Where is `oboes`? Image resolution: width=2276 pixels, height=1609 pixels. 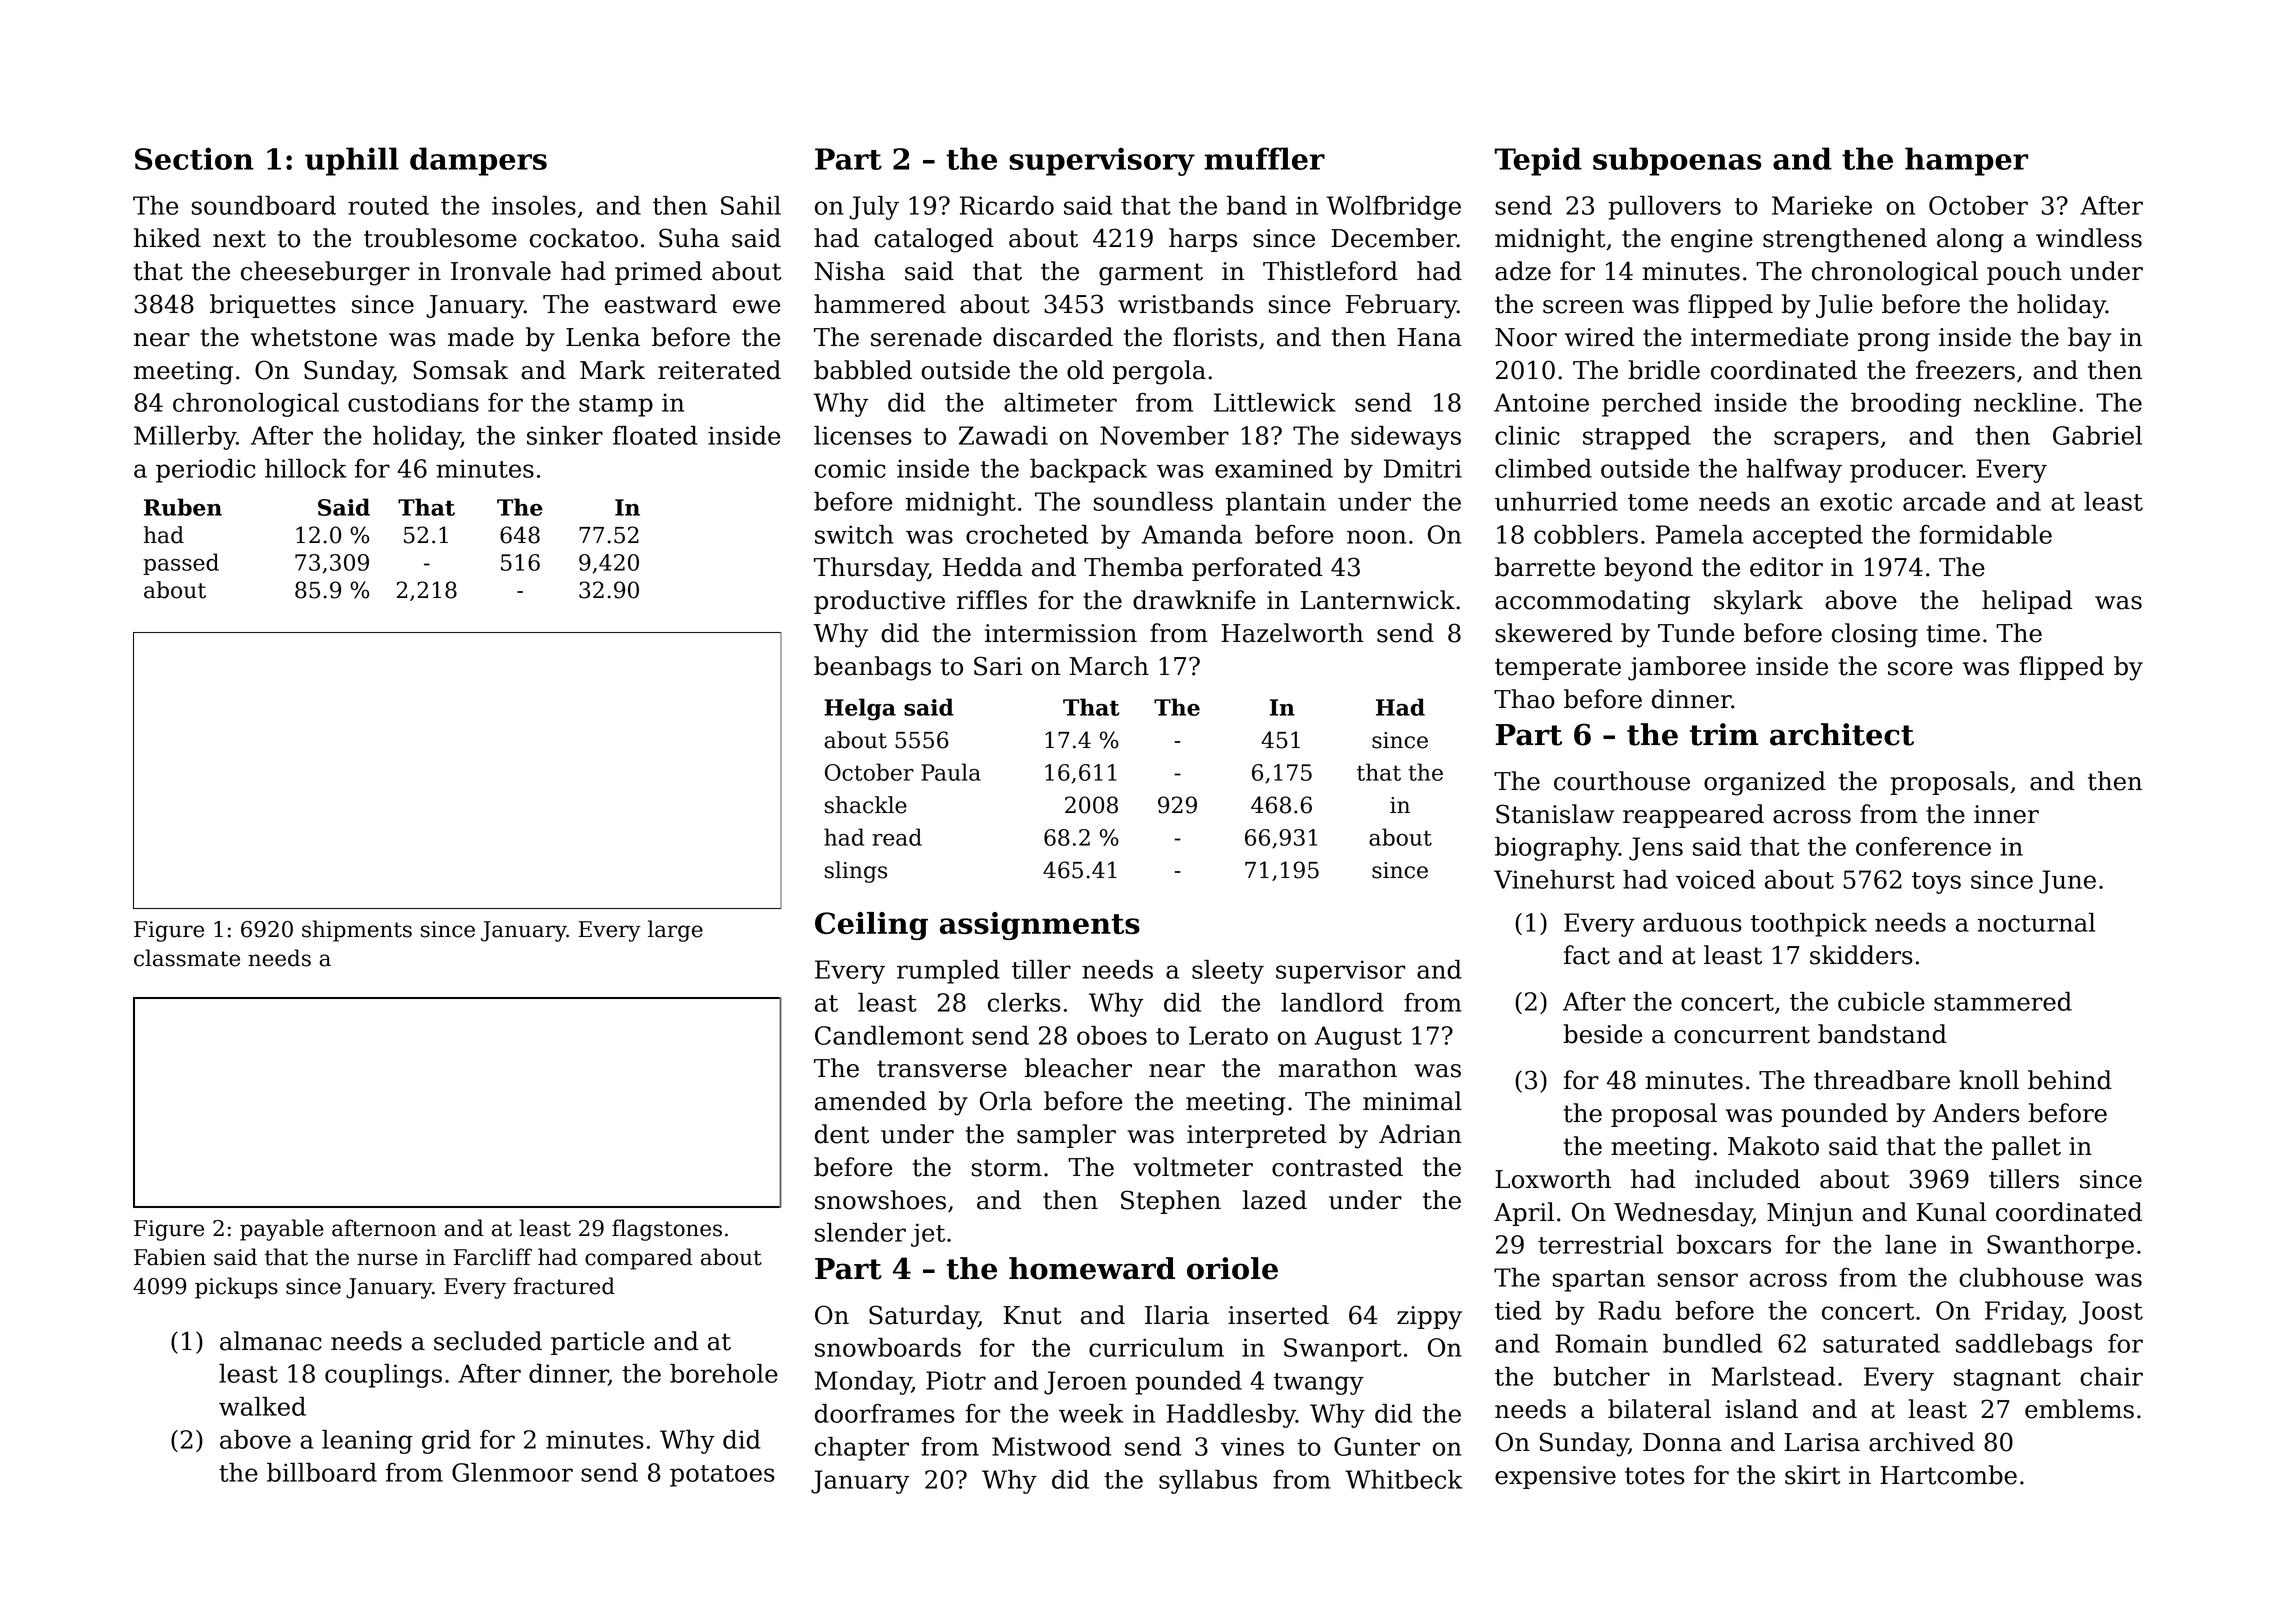 oboes is located at coordinates (1112, 1035).
